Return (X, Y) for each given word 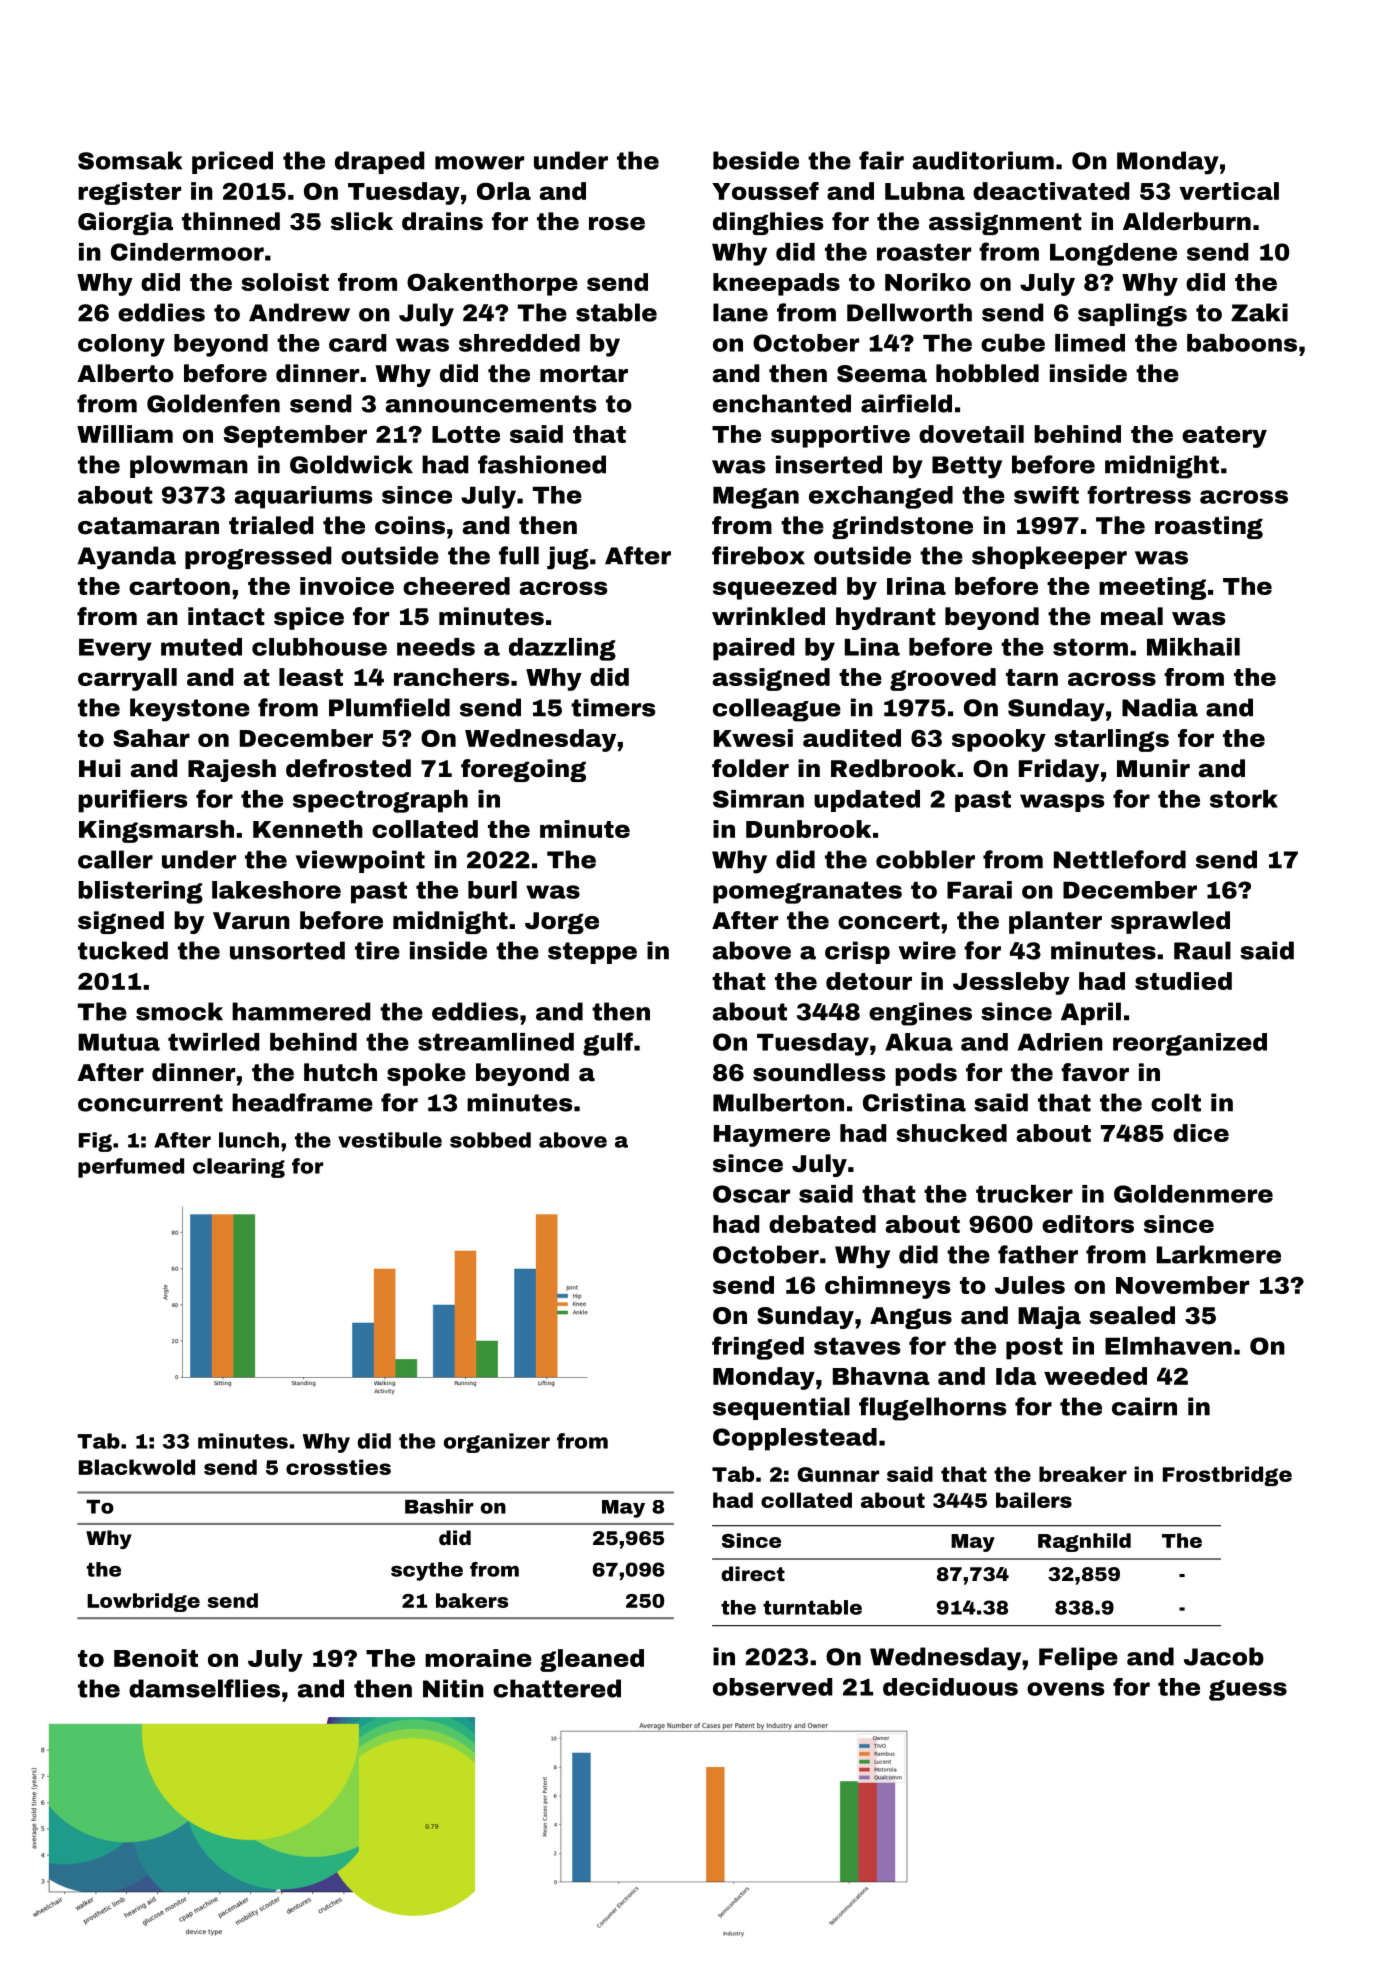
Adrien (1060, 1042)
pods (926, 1074)
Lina (872, 647)
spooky (999, 740)
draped (379, 162)
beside (756, 160)
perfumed (131, 1168)
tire (377, 950)
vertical (1229, 191)
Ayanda (127, 558)
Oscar (751, 1194)
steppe (592, 953)
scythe (427, 1571)
